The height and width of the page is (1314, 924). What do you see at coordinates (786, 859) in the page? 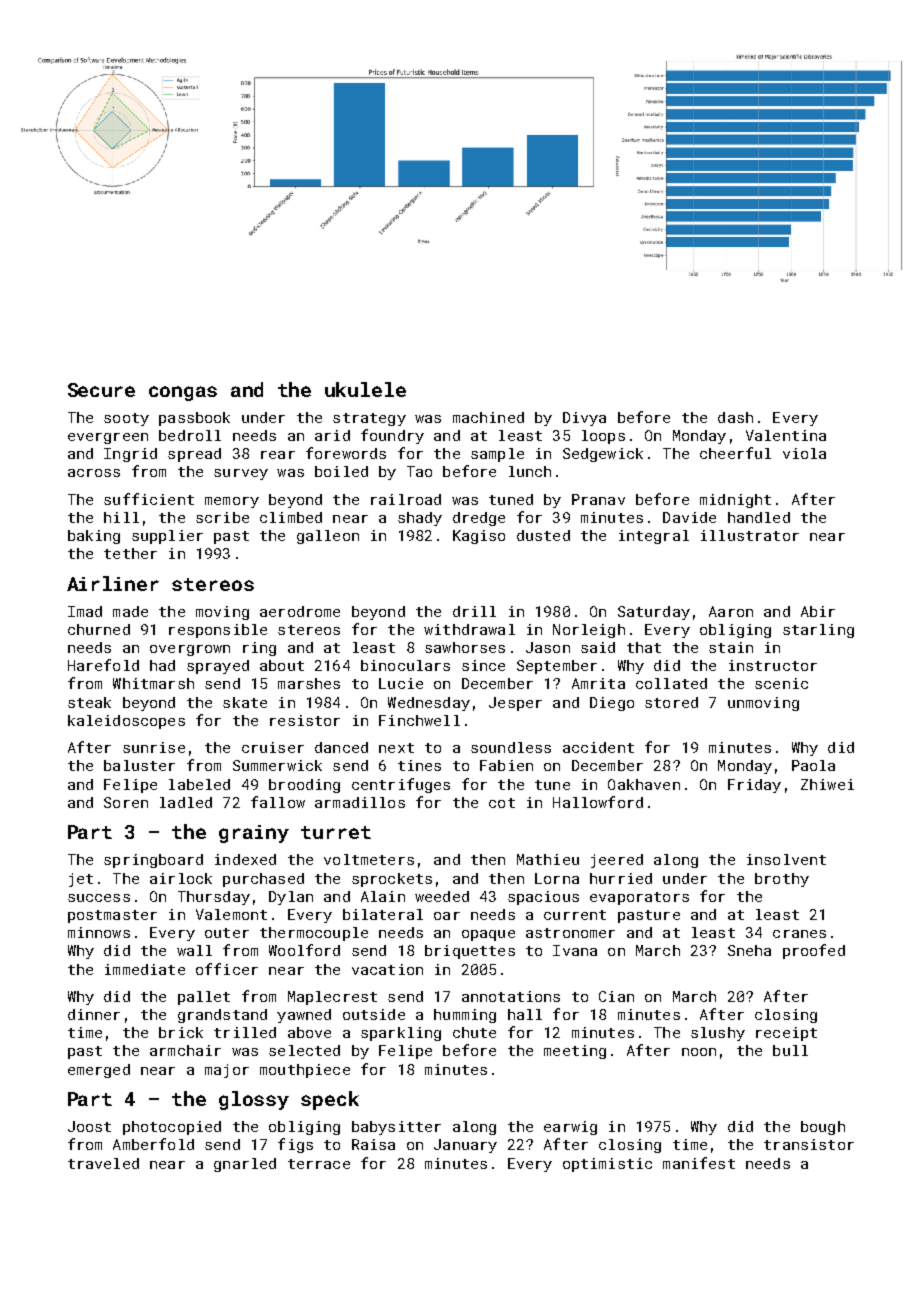
I see `insolvent` at bounding box center [786, 859].
